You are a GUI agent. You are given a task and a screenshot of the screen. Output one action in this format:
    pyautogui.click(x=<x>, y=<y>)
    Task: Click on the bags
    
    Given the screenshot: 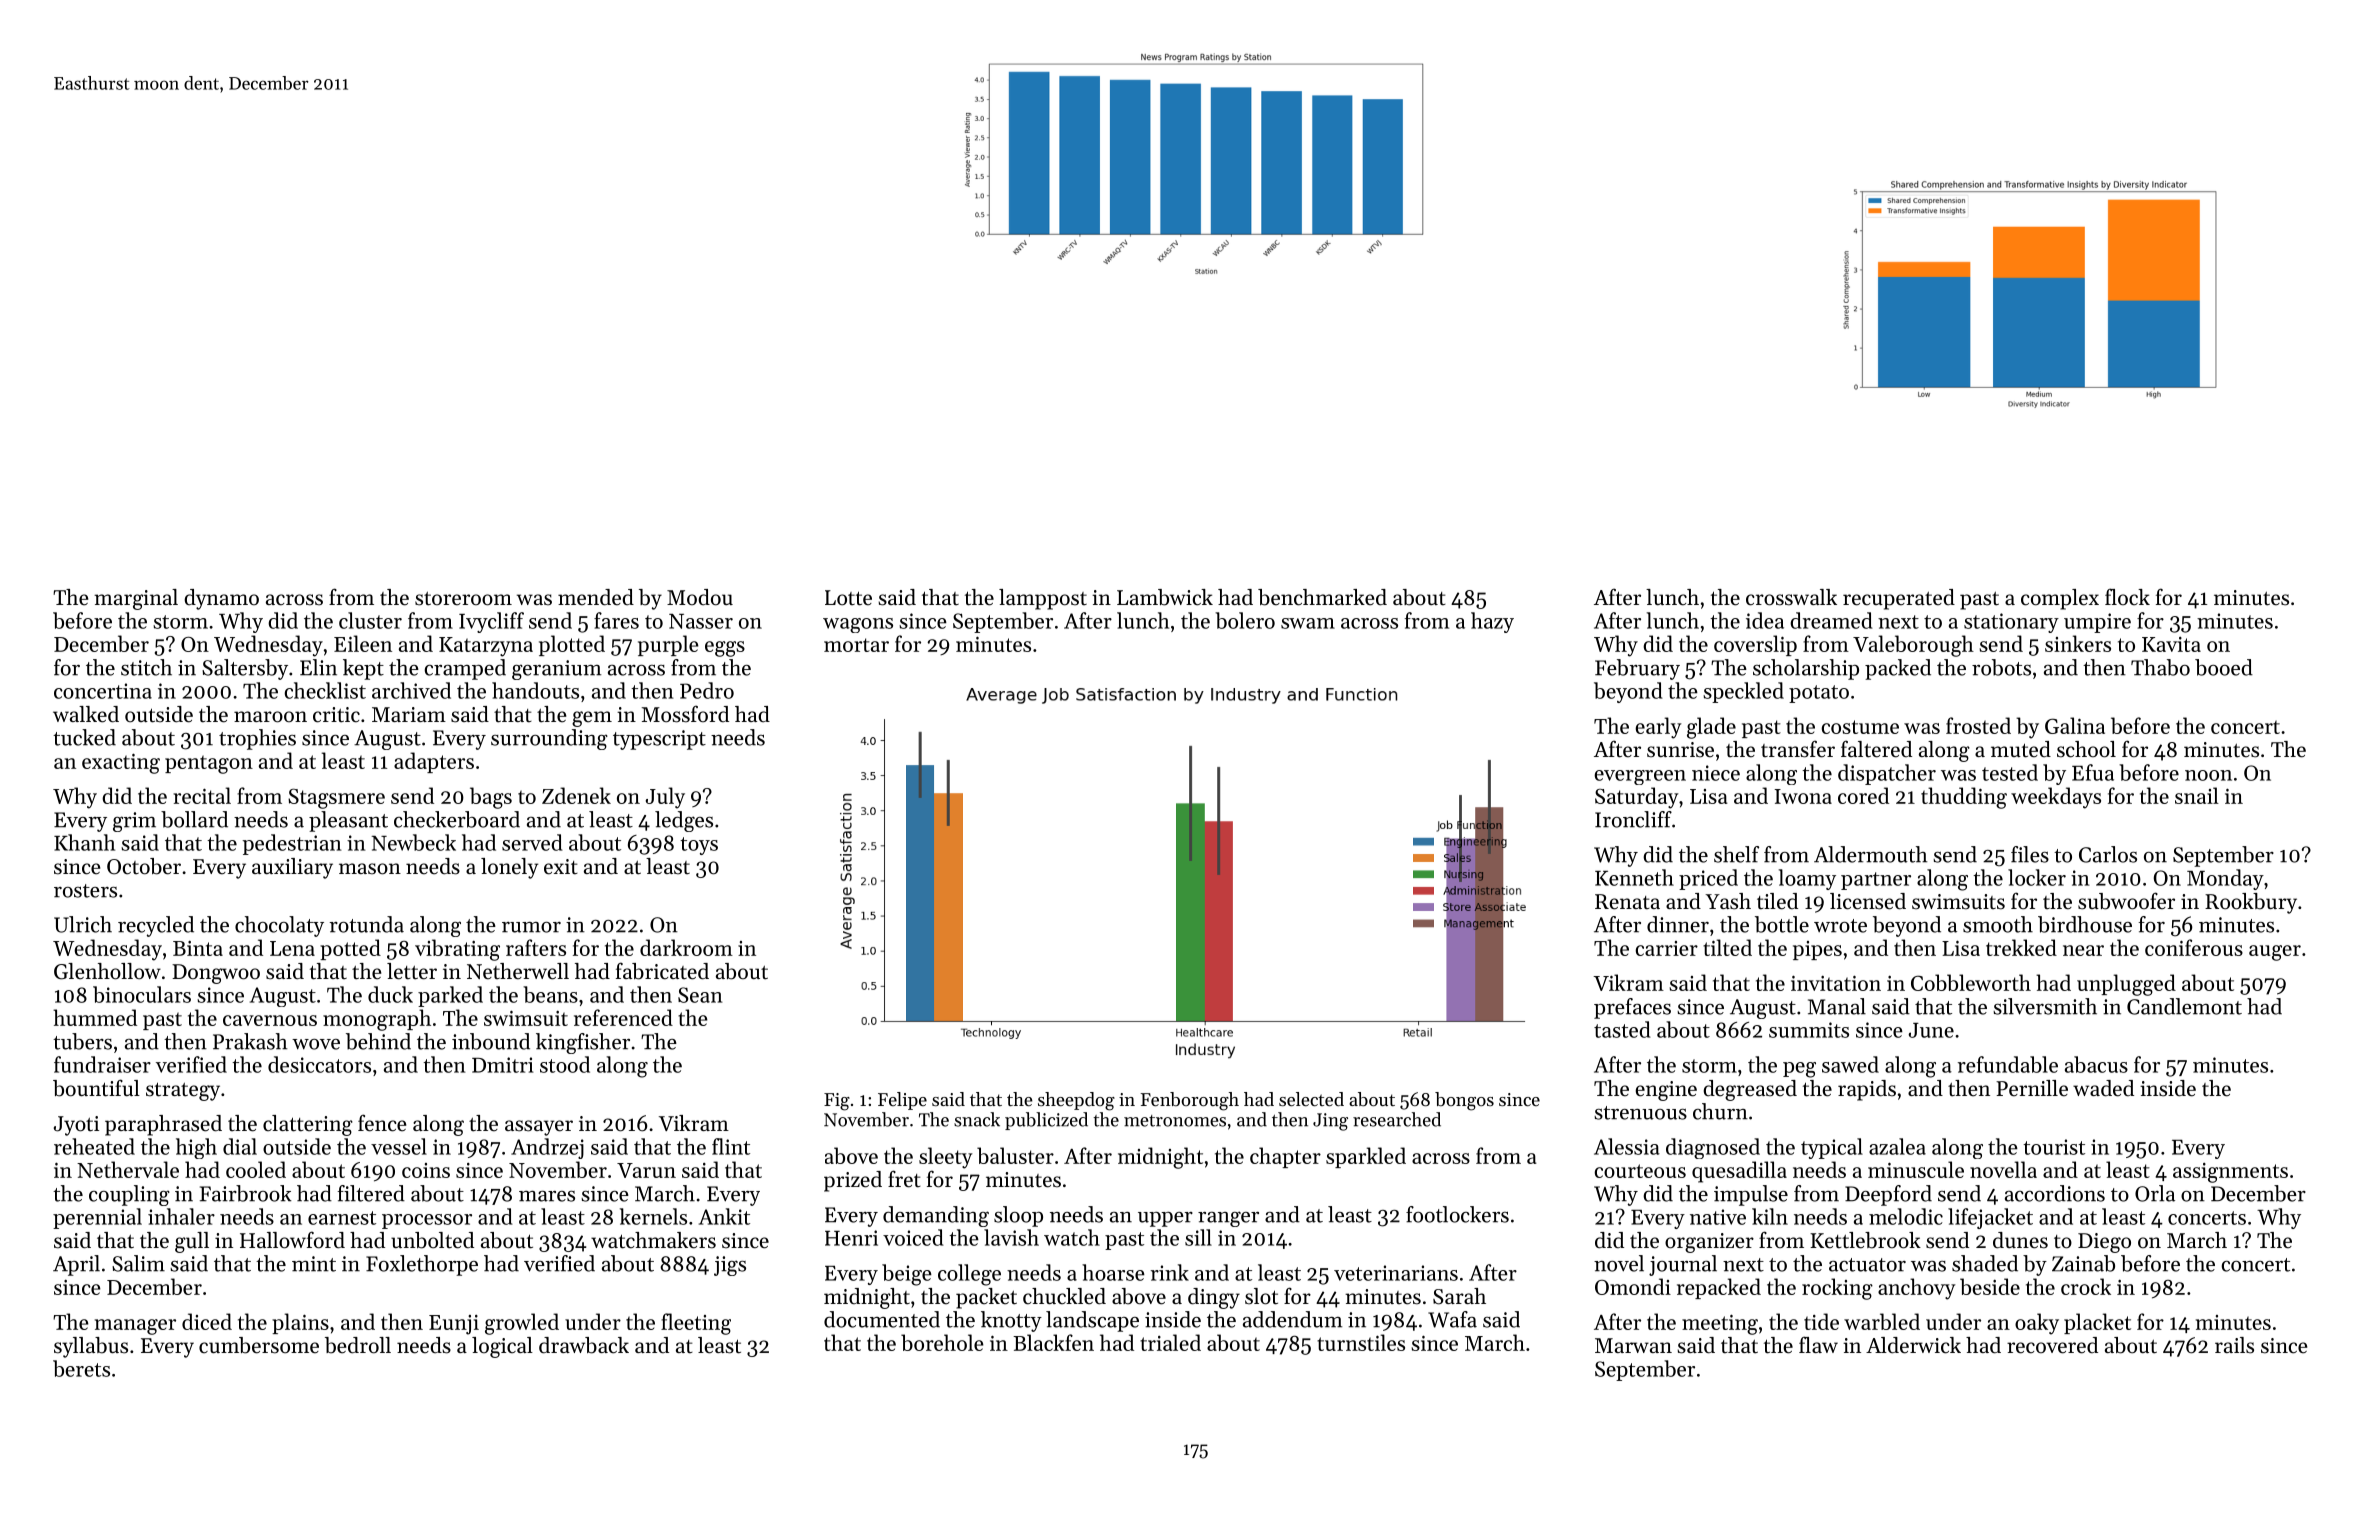 What is the action you would take?
    pyautogui.click(x=491, y=798)
